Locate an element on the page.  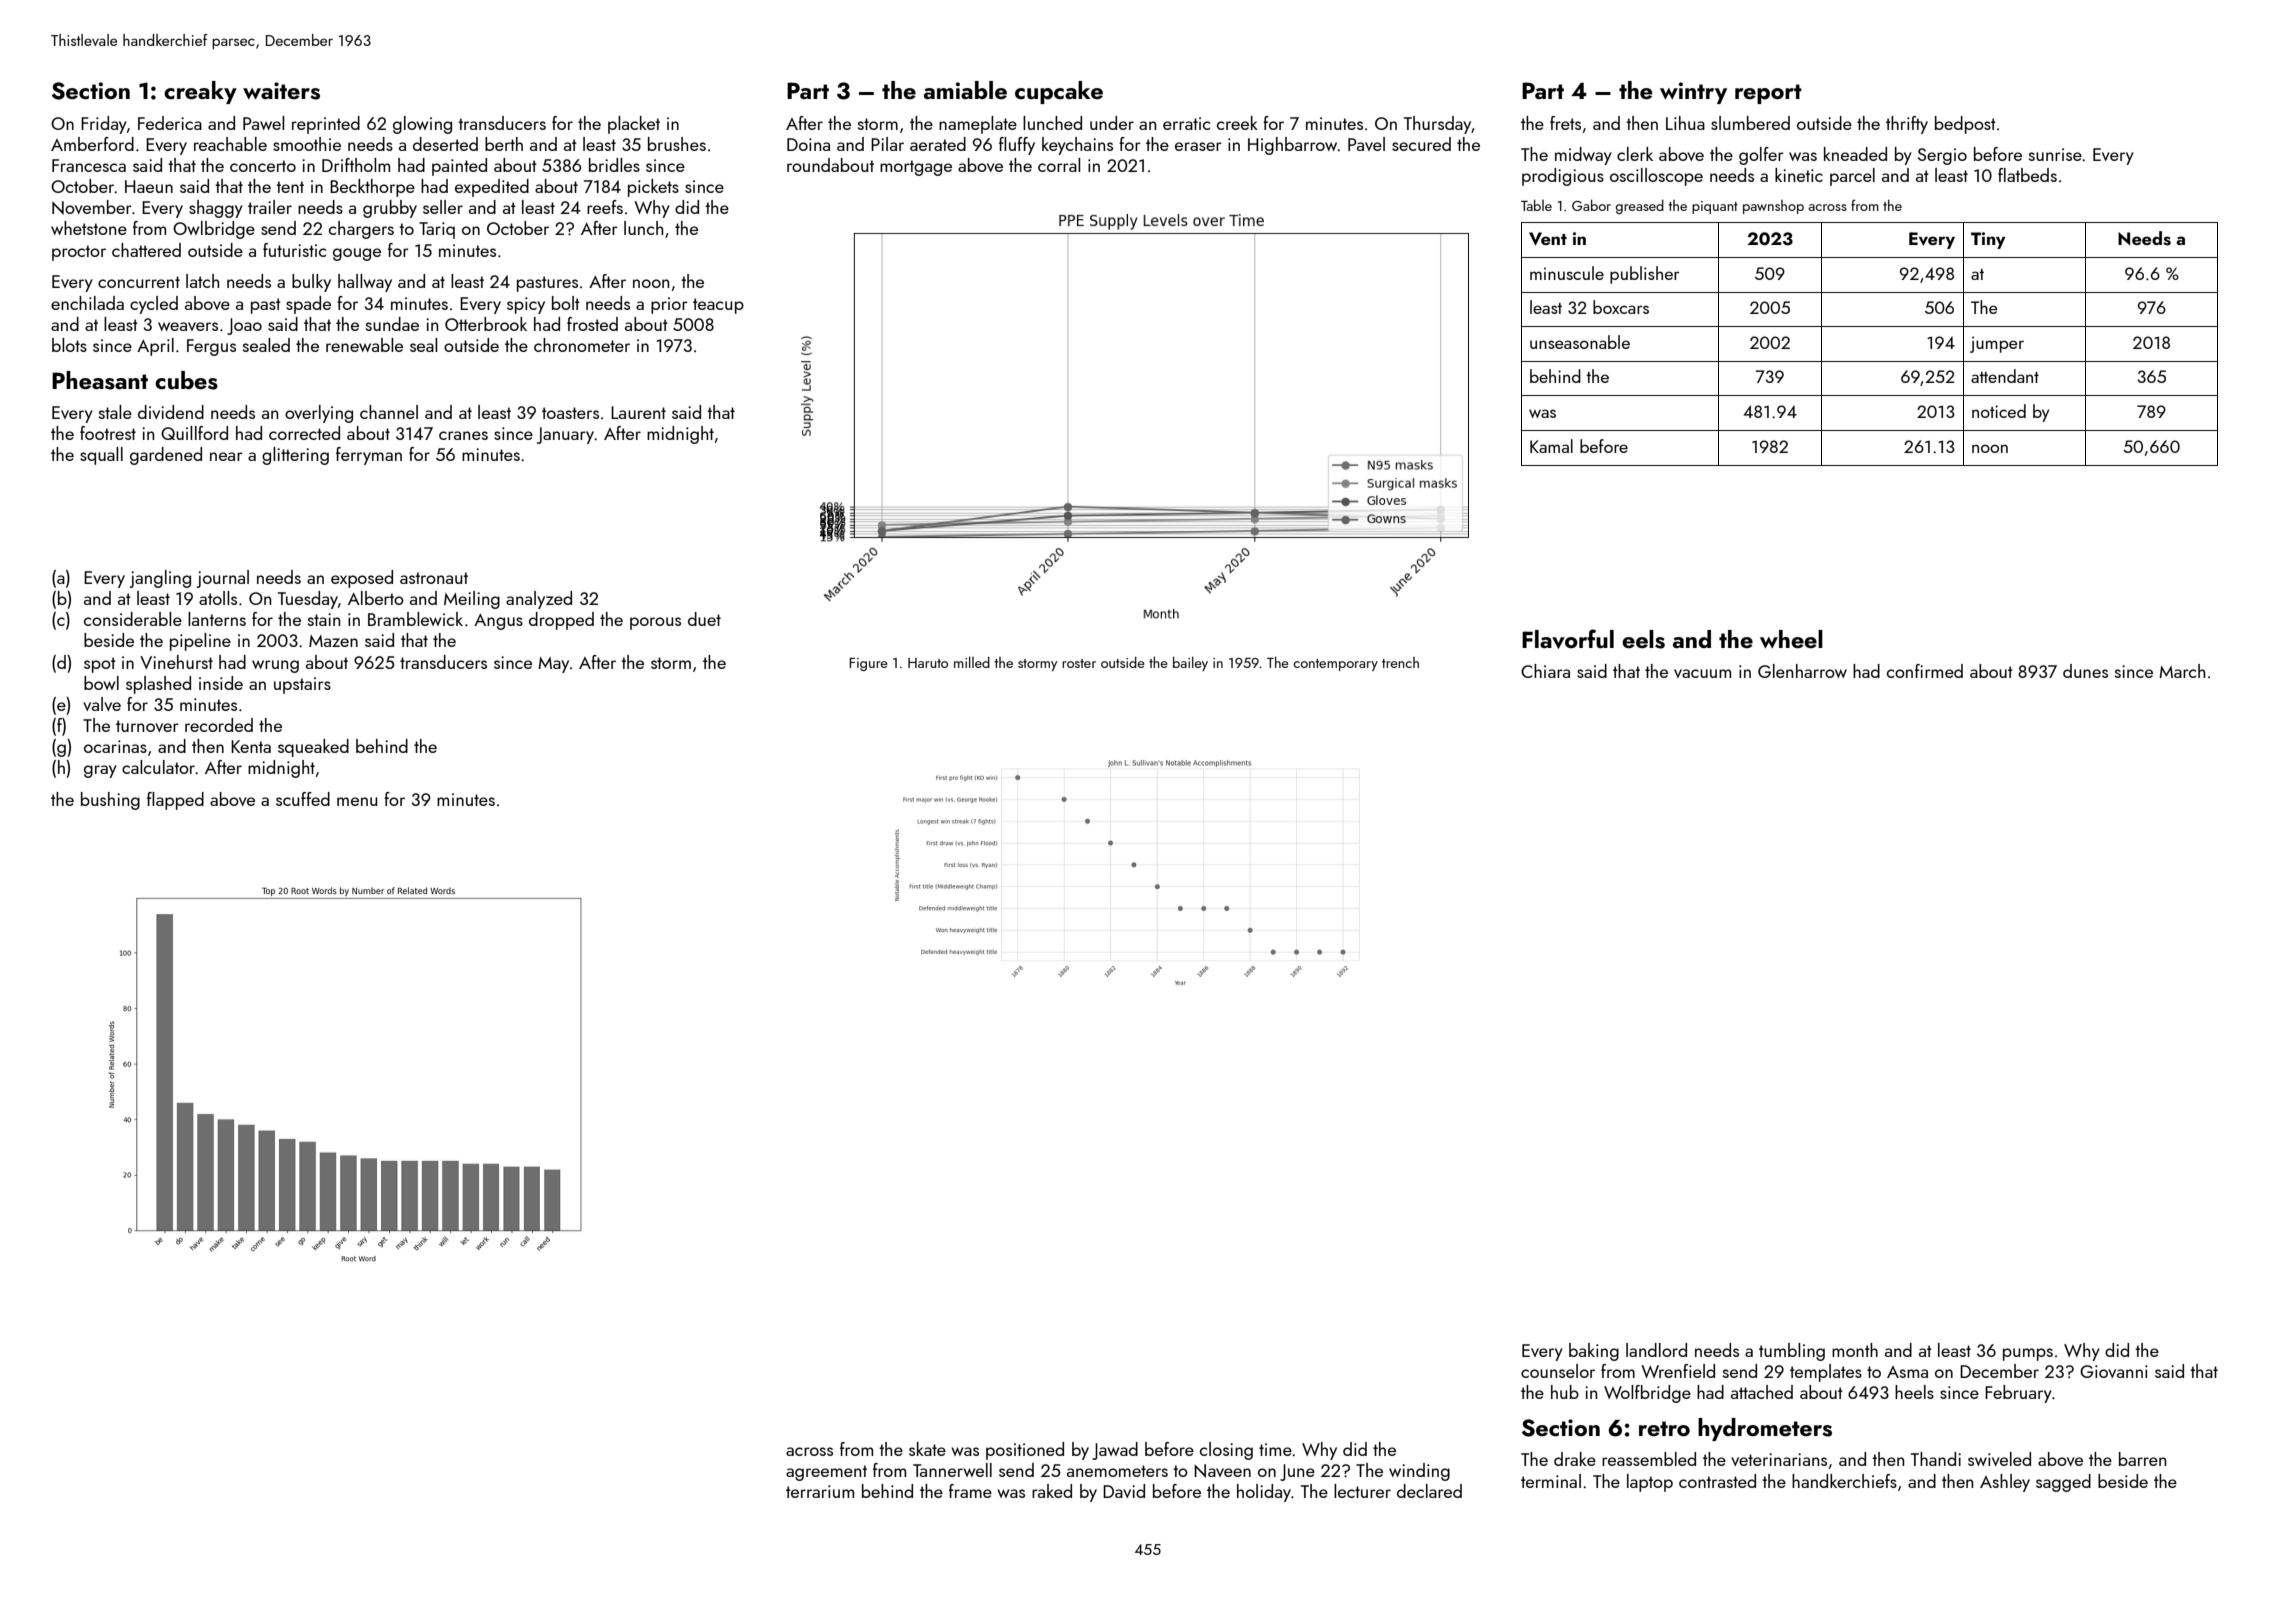
Ashley is located at coordinates (2005, 1483).
